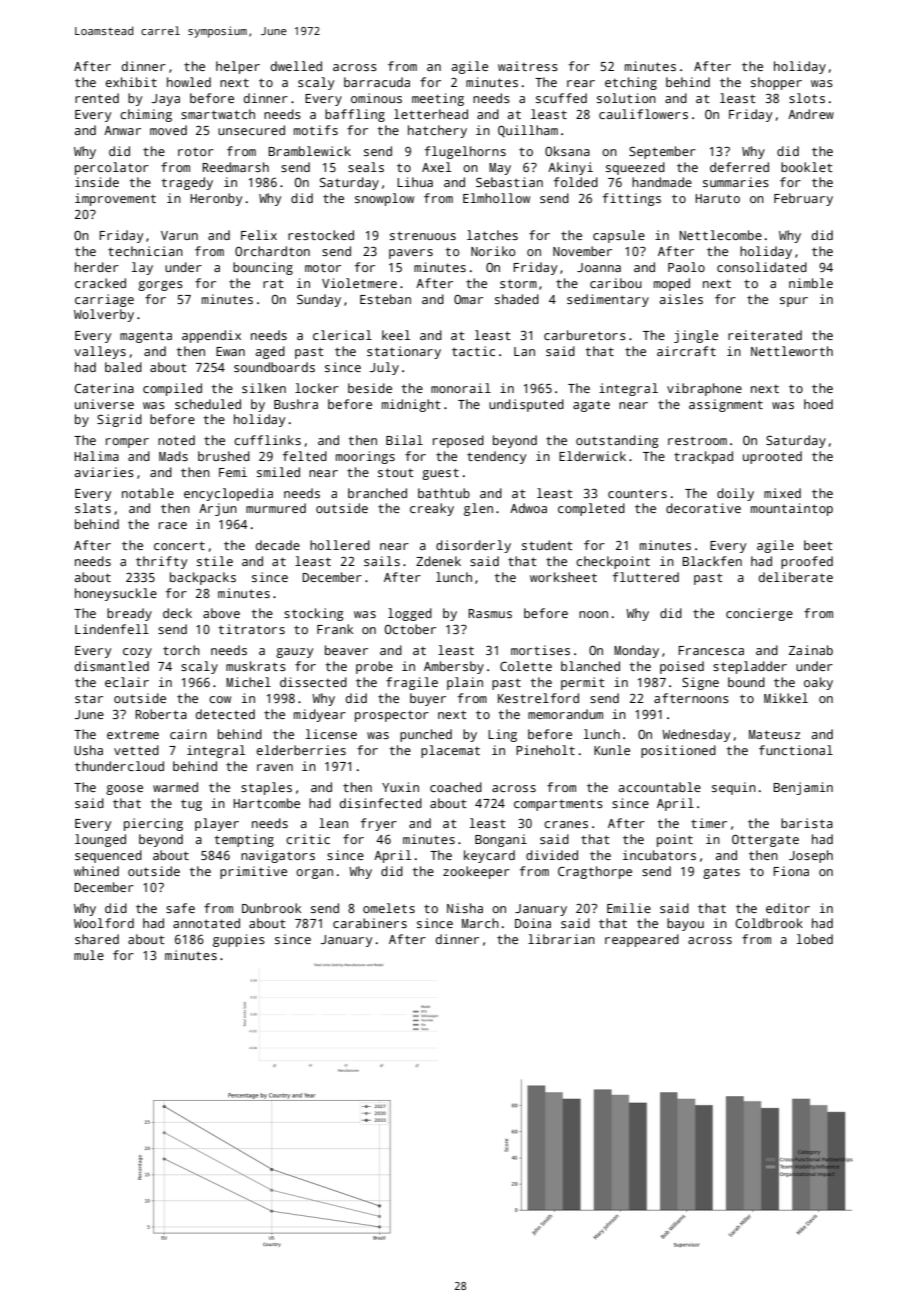 This image has width=908, height=1316. What do you see at coordinates (131, 82) in the image?
I see `exhibit` at bounding box center [131, 82].
